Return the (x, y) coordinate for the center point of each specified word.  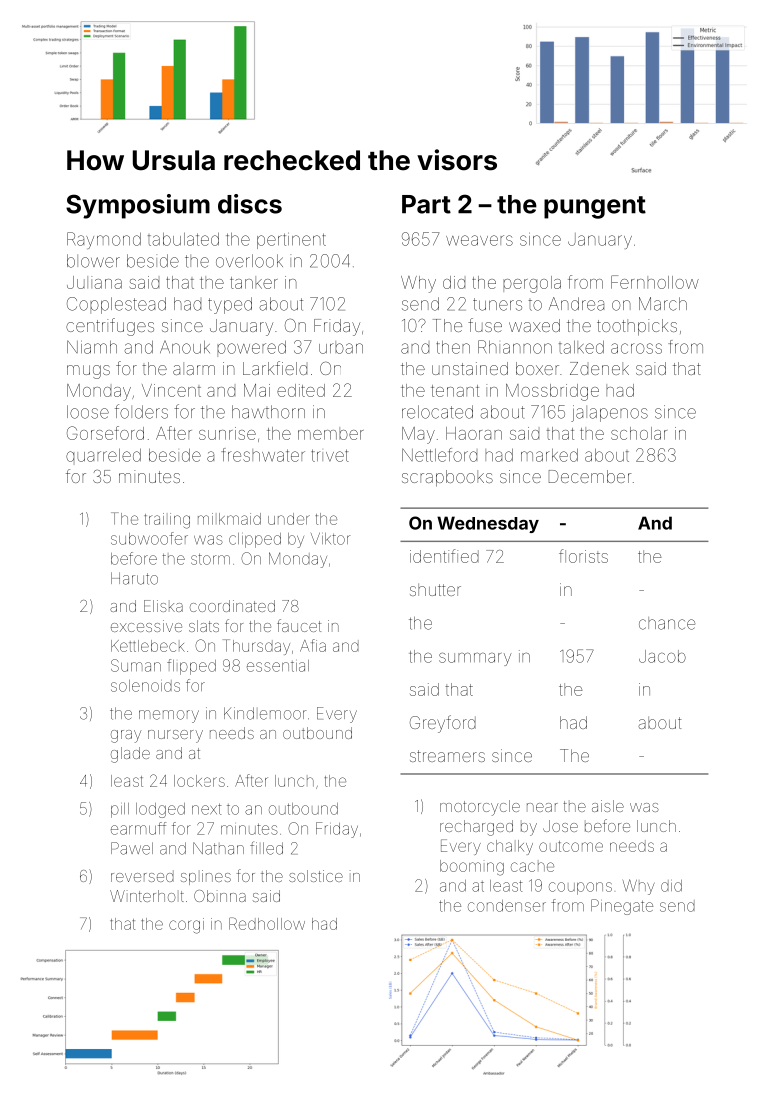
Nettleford (439, 455)
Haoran (474, 433)
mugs (88, 372)
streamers (447, 756)
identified (444, 556)
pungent (595, 207)
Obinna (220, 896)
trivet (330, 455)
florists (583, 556)
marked (549, 455)
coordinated (232, 606)
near (542, 807)
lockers (199, 781)
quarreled (103, 455)
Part (426, 204)
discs (250, 204)
